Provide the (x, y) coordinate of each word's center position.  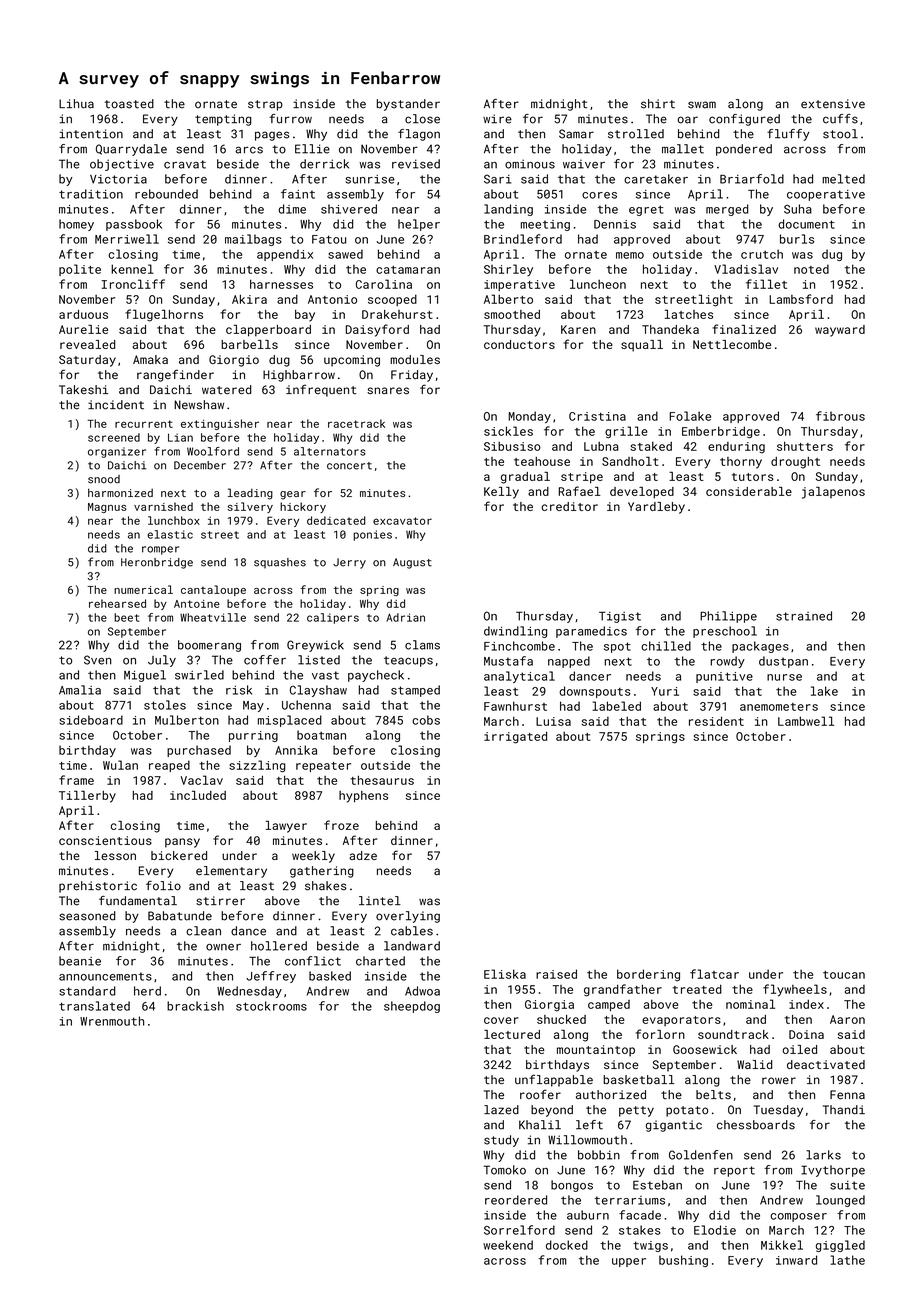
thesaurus (382, 780)
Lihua (76, 104)
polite (80, 270)
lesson (115, 855)
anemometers (779, 707)
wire (497, 119)
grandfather (623, 990)
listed (319, 660)
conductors (519, 344)
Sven (98, 660)
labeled (616, 706)
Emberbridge (721, 432)
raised (556, 974)
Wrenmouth (112, 1021)
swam (702, 105)
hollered (279, 946)
